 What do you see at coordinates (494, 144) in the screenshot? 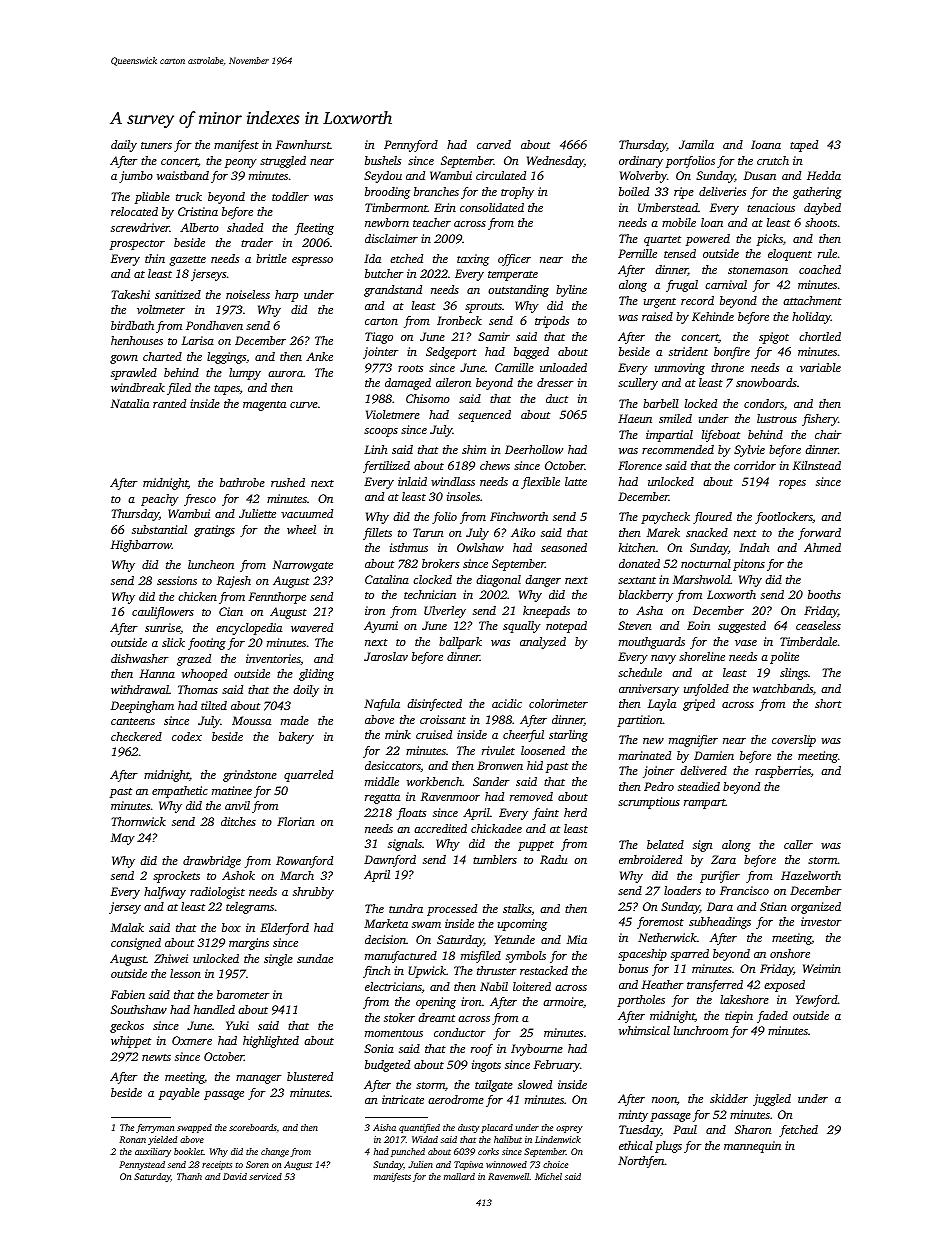
I see `carved` at bounding box center [494, 144].
